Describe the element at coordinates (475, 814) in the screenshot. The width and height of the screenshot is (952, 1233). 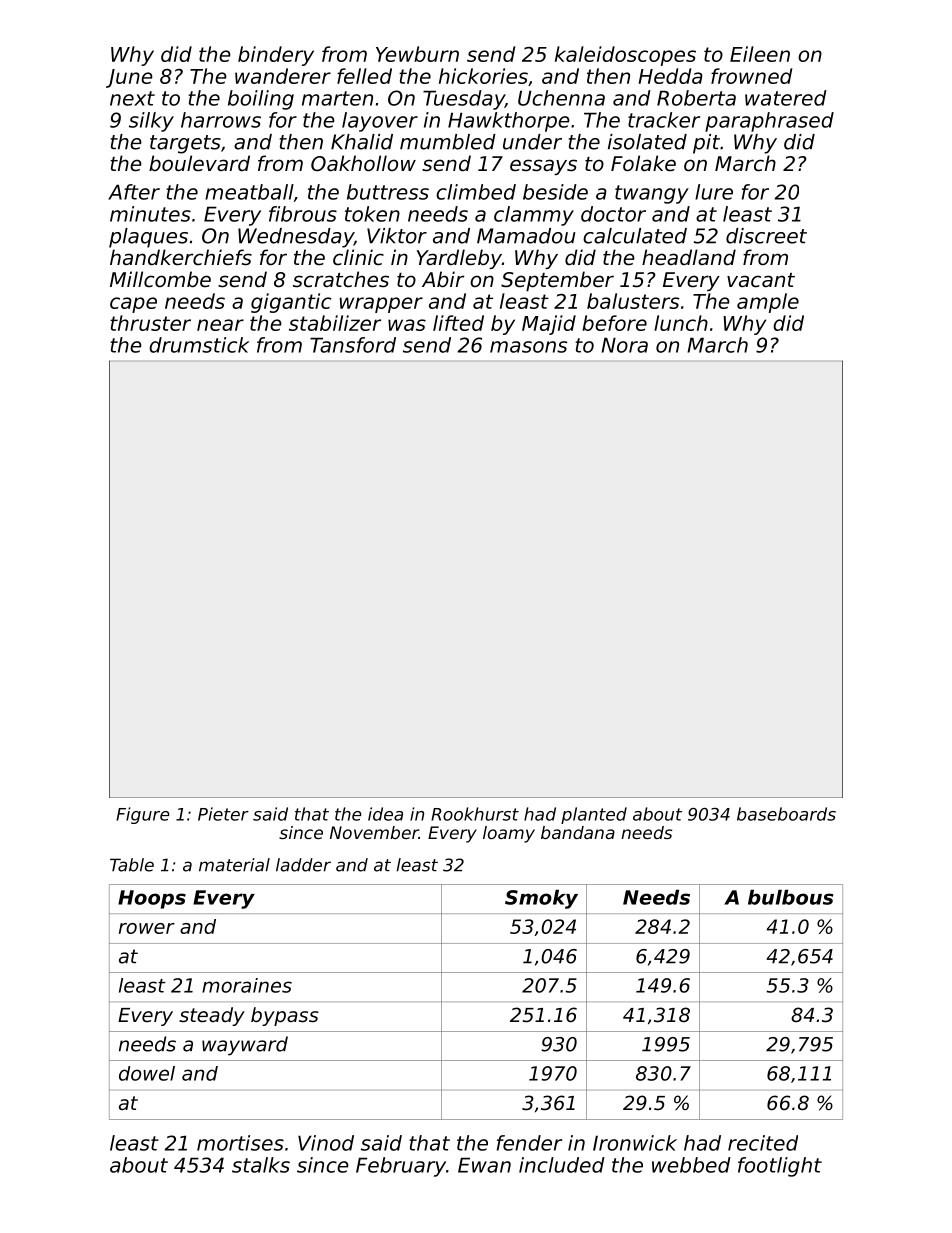
I see `Rookhurst` at that location.
